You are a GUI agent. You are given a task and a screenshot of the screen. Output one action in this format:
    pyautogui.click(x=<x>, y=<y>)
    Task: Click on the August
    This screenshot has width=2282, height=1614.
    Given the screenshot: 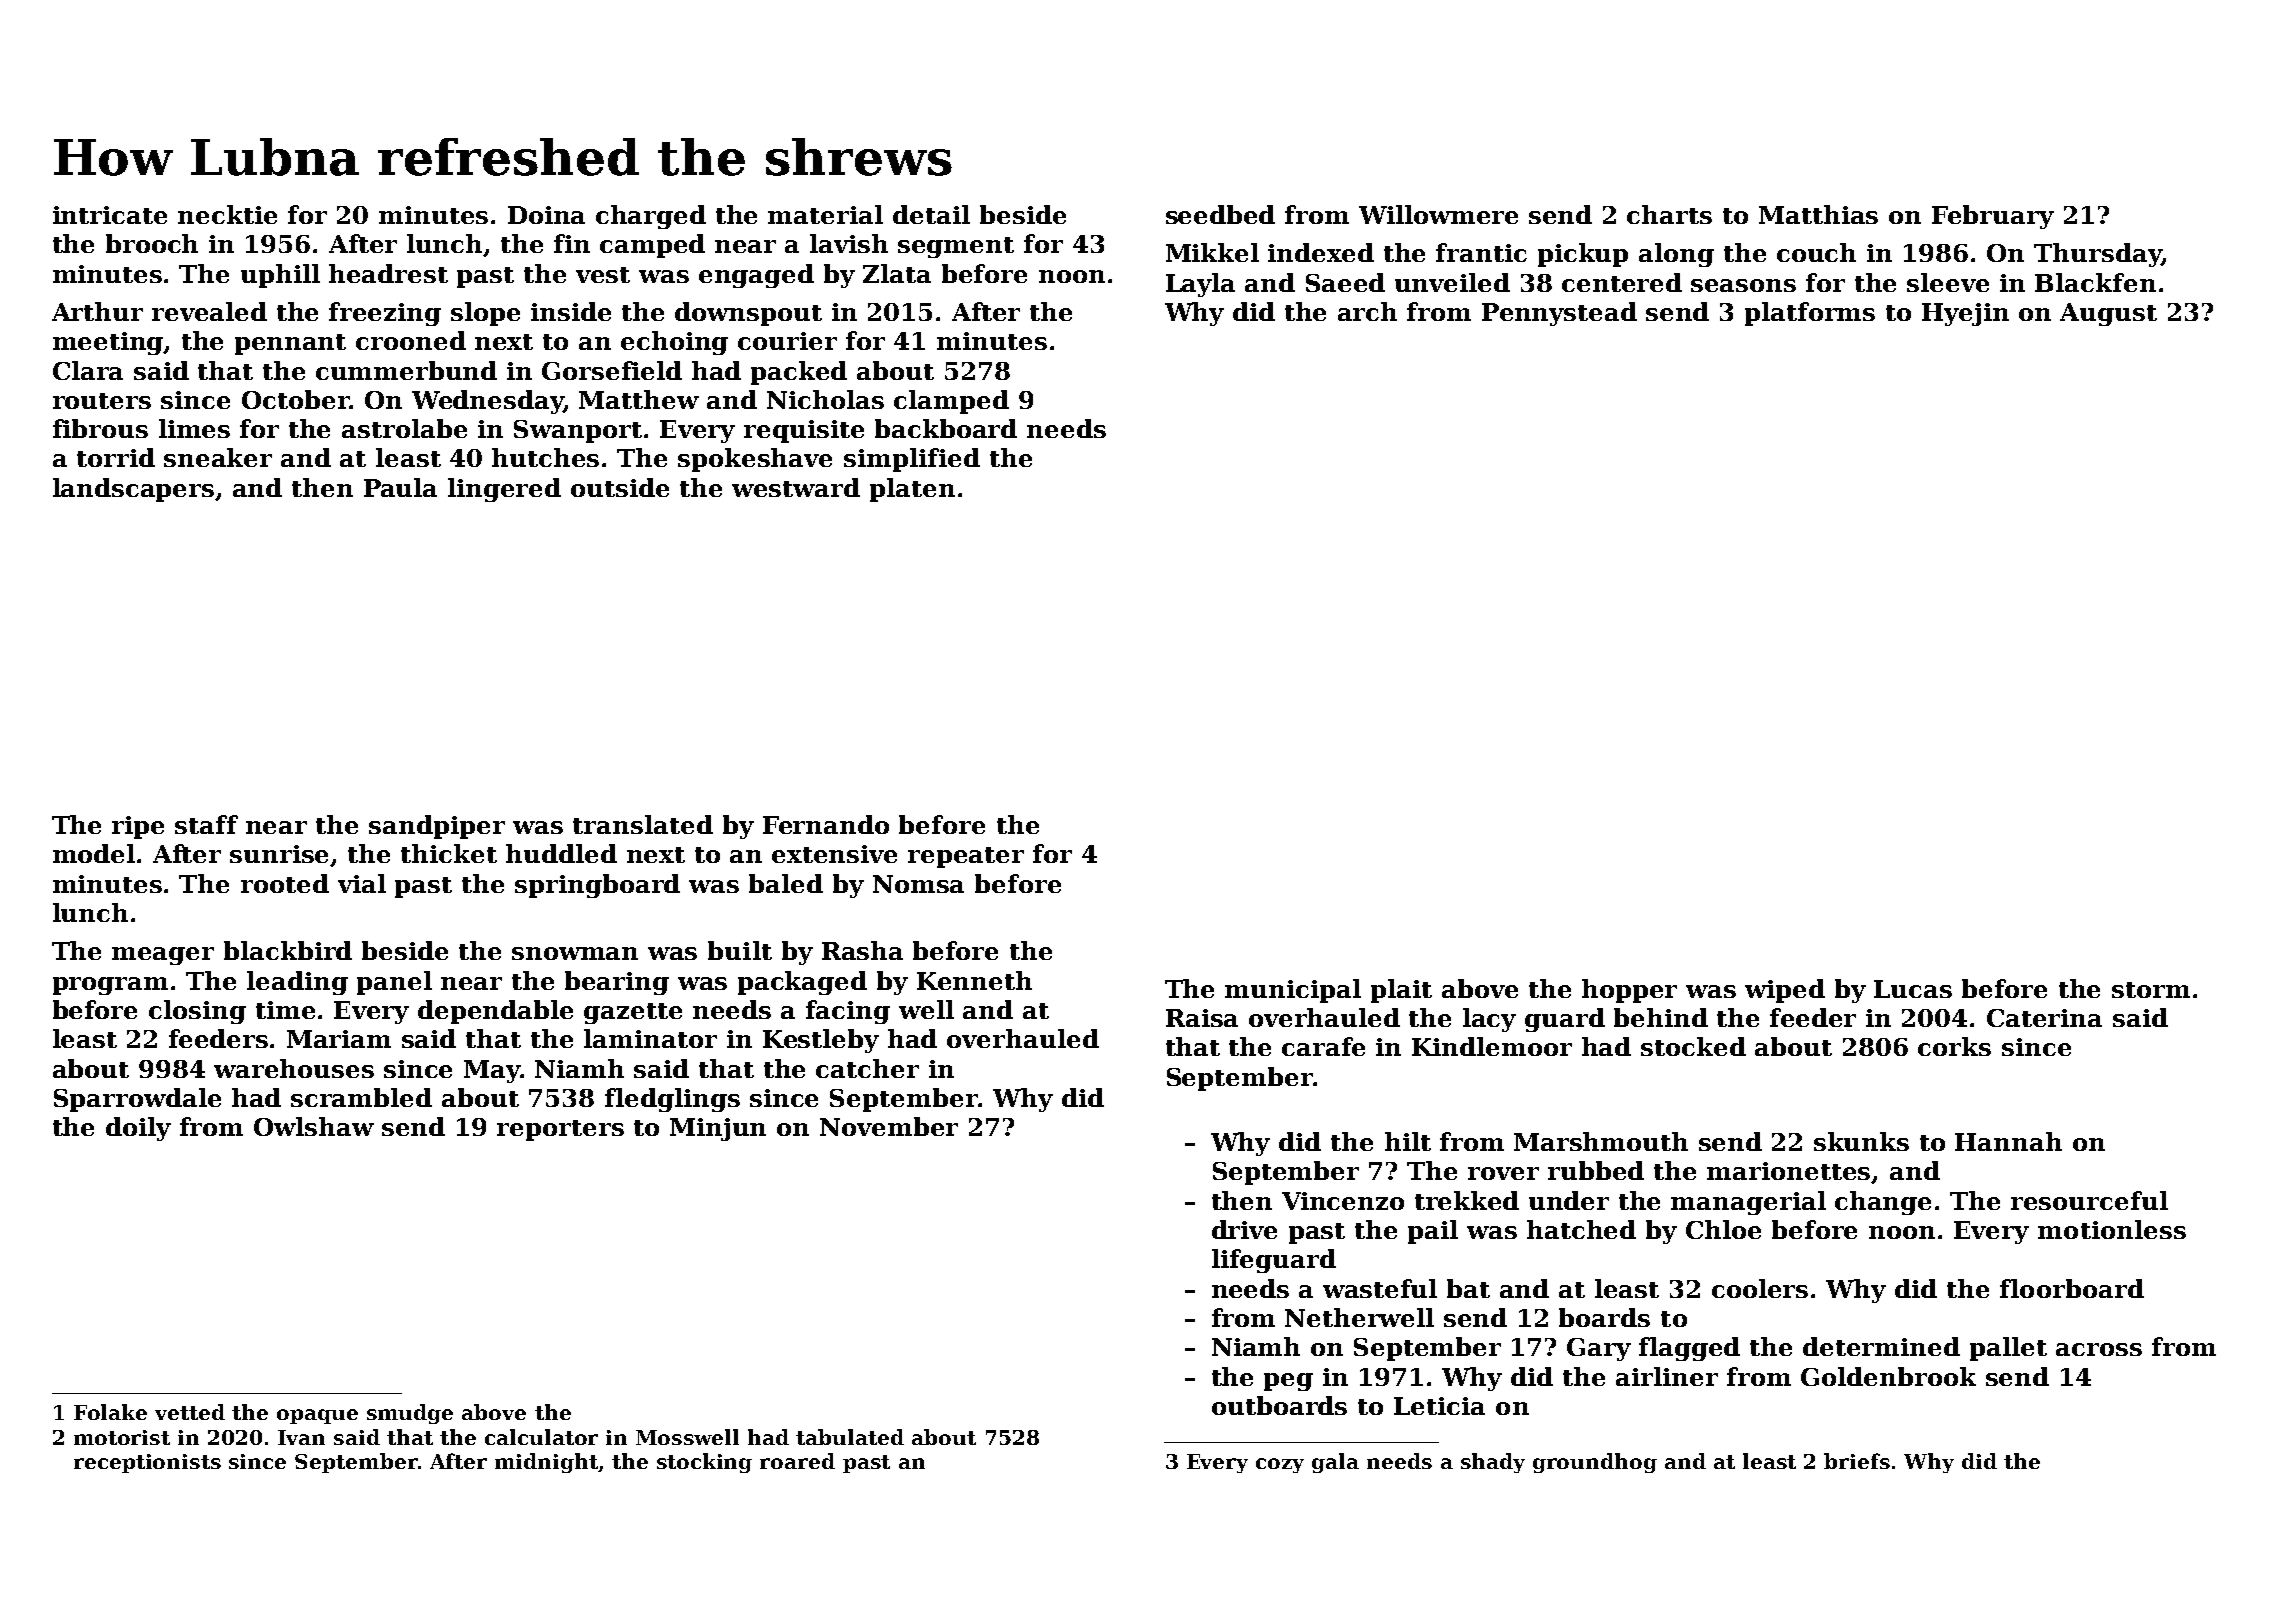 What is the action you would take?
    pyautogui.click(x=2108, y=314)
